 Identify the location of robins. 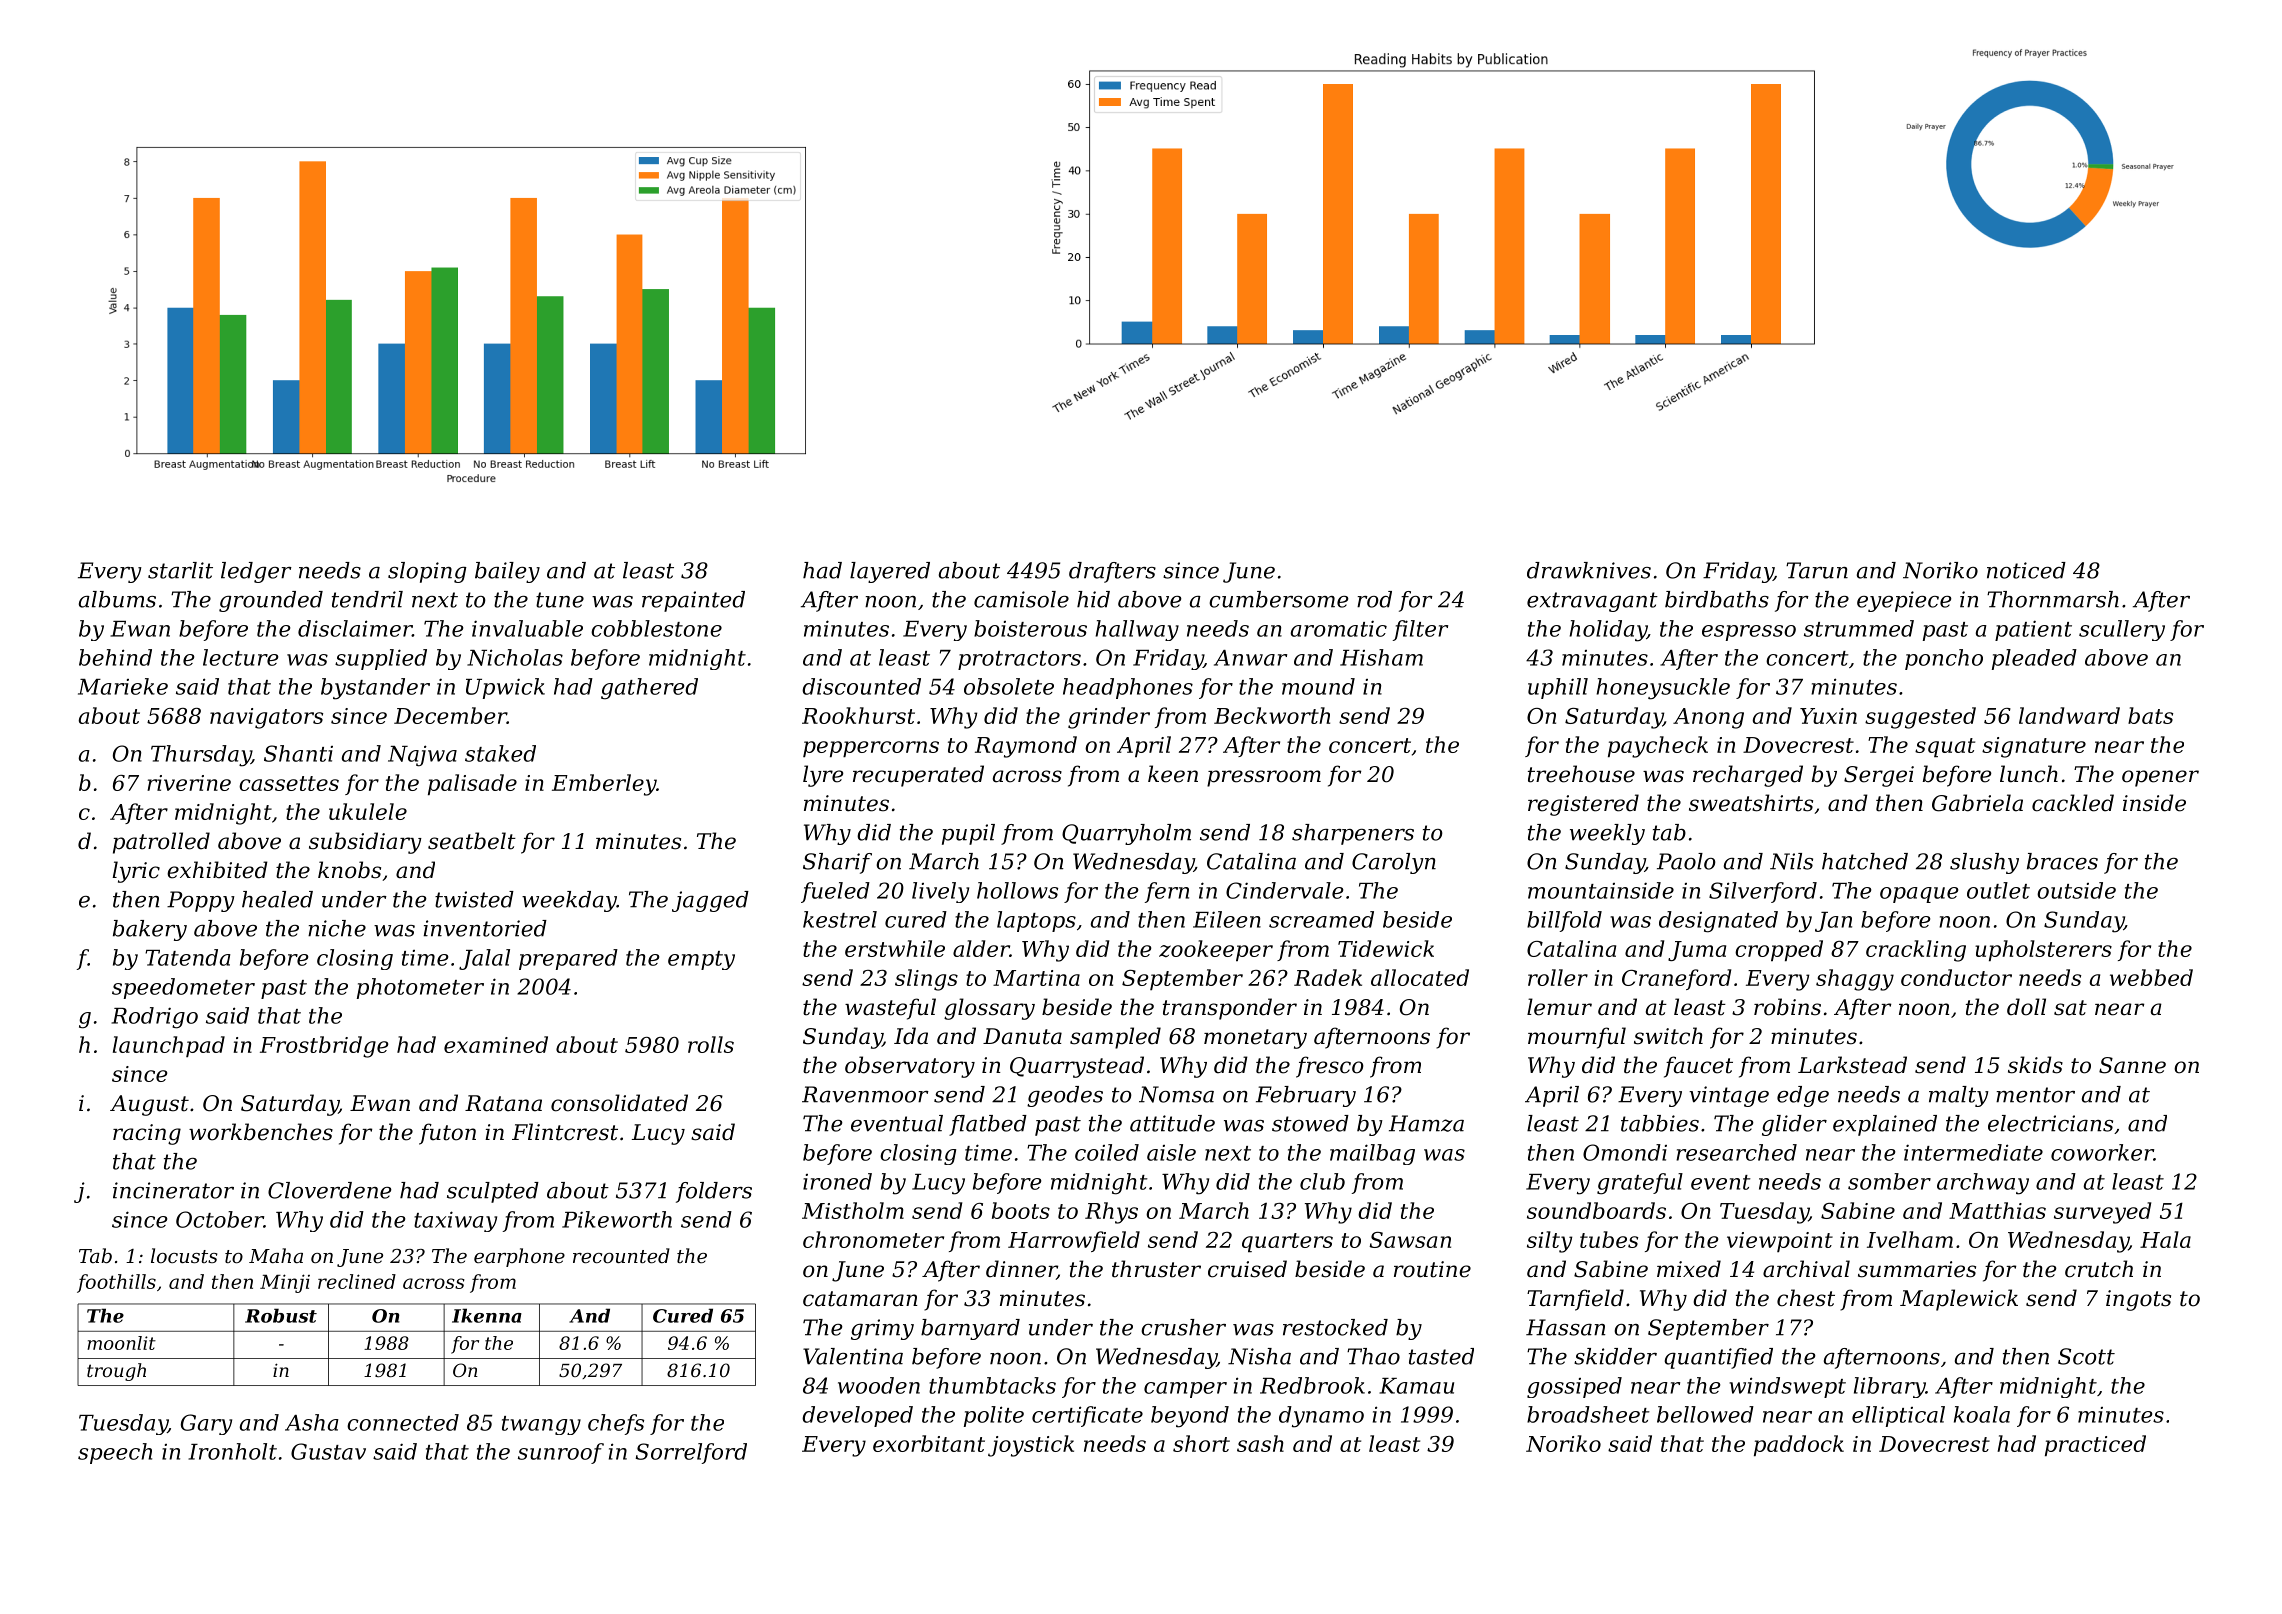
(1787, 1007).
